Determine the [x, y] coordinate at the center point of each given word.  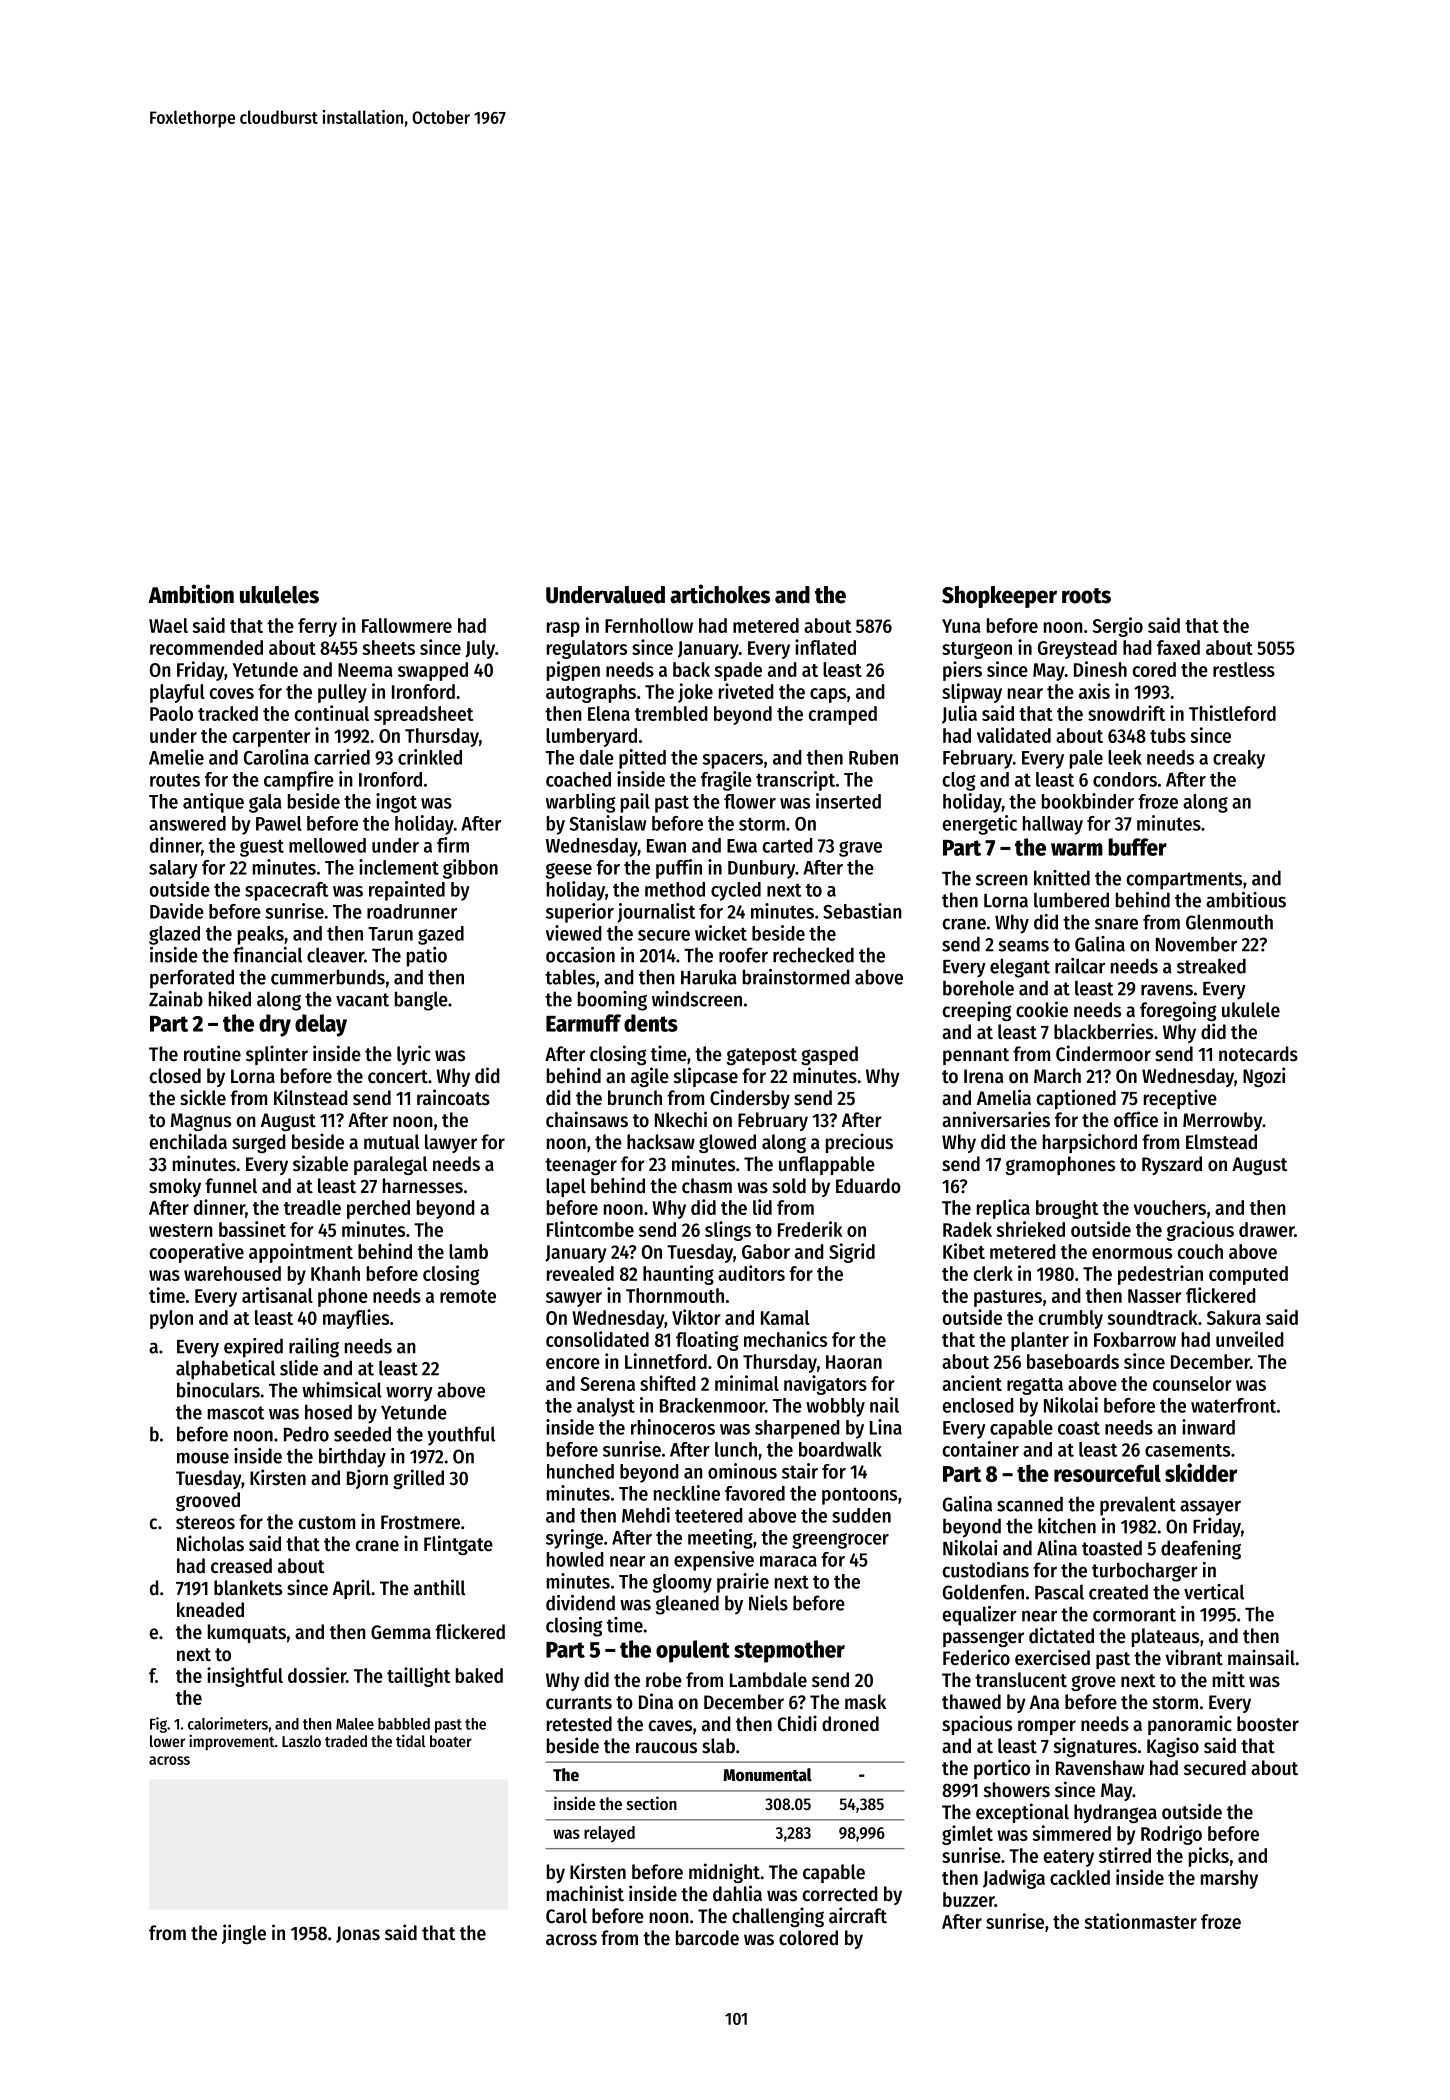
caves [670, 1726]
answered [187, 823]
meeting [720, 1539]
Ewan [666, 846]
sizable [320, 1163]
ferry [317, 627]
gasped [829, 1055]
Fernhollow [649, 625]
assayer [1210, 1508]
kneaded [210, 1610]
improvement [232, 1742]
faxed [1178, 647]
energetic [979, 825]
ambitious [1246, 900]
